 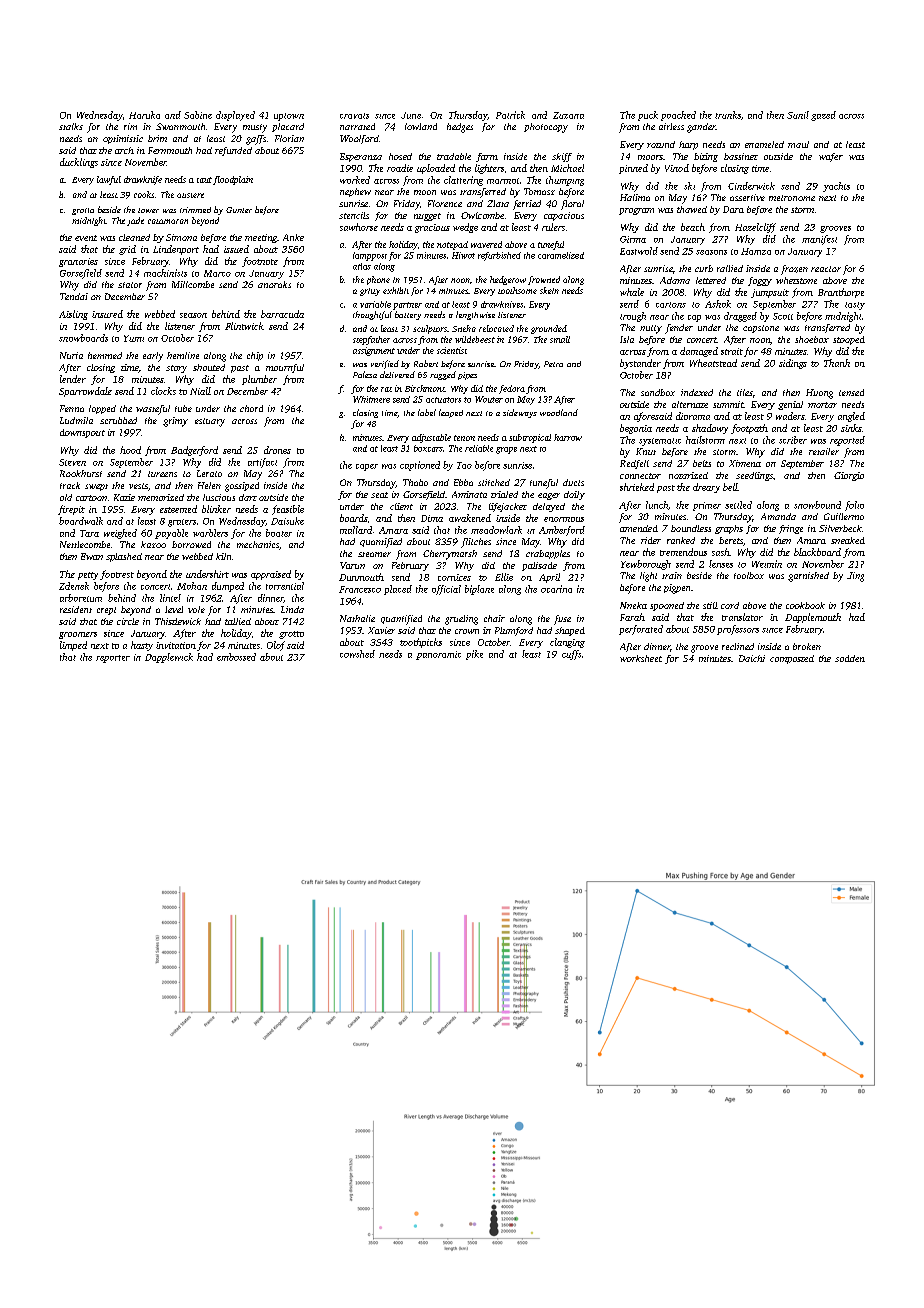 I want to click on battery, so click(x=408, y=315).
